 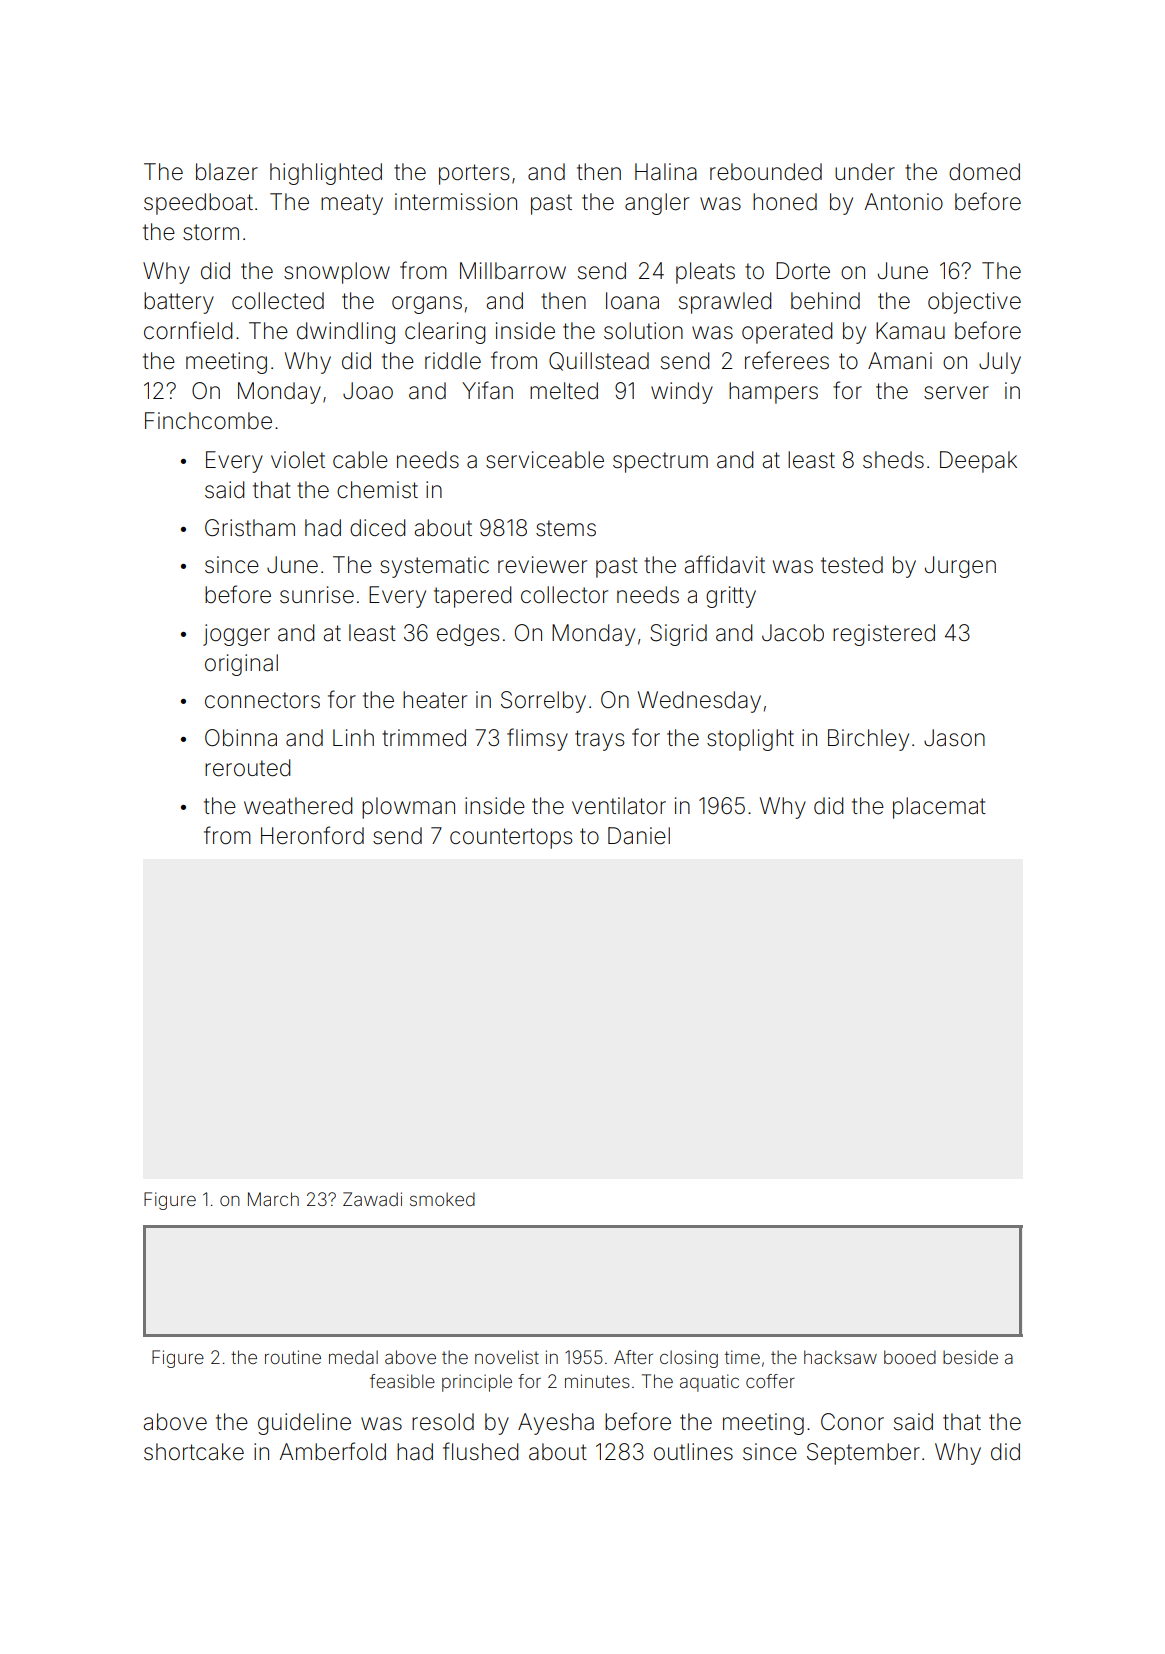 I want to click on Finchcombe, so click(x=208, y=421).
